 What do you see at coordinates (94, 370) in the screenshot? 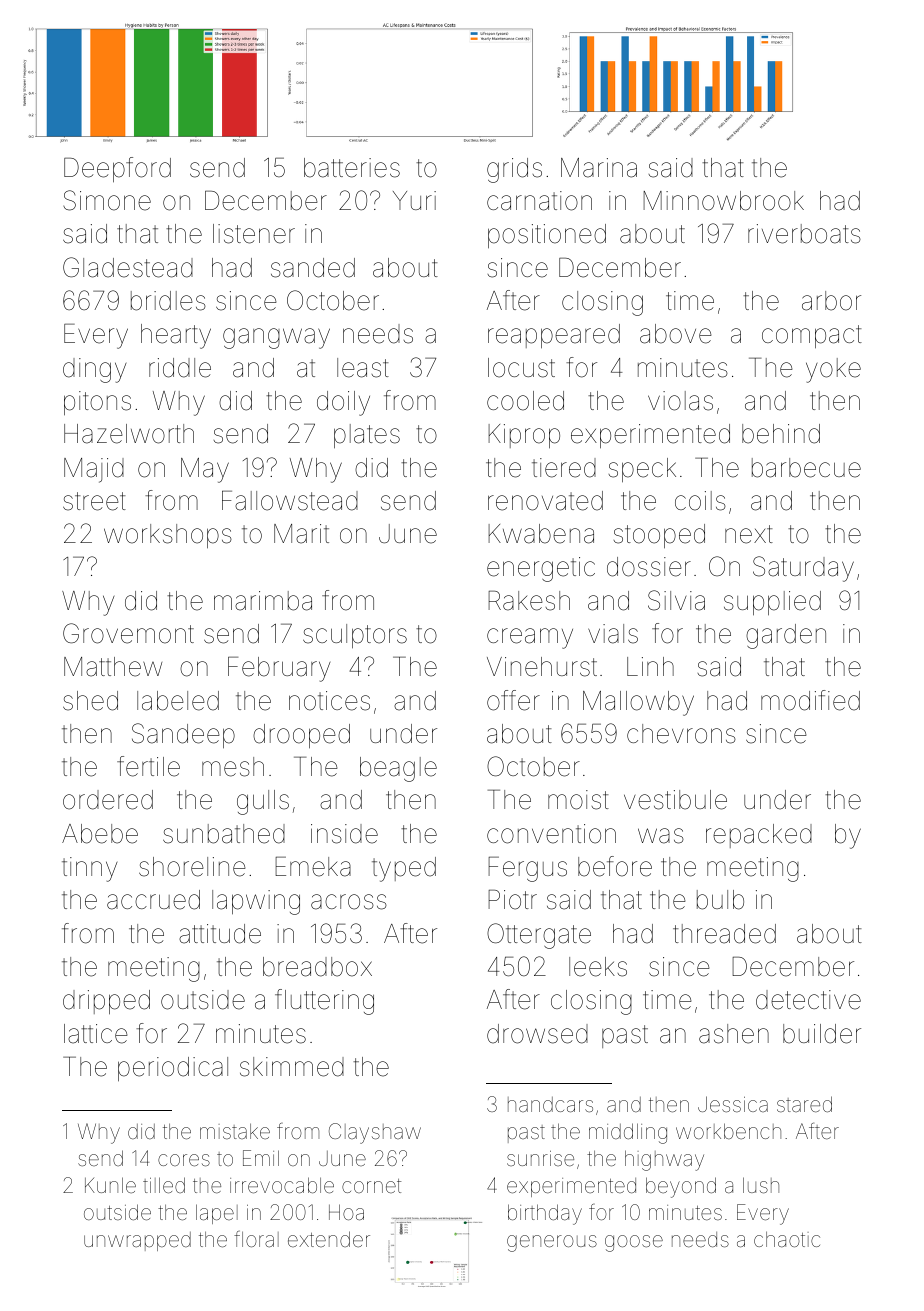
I see `dingy` at bounding box center [94, 370].
